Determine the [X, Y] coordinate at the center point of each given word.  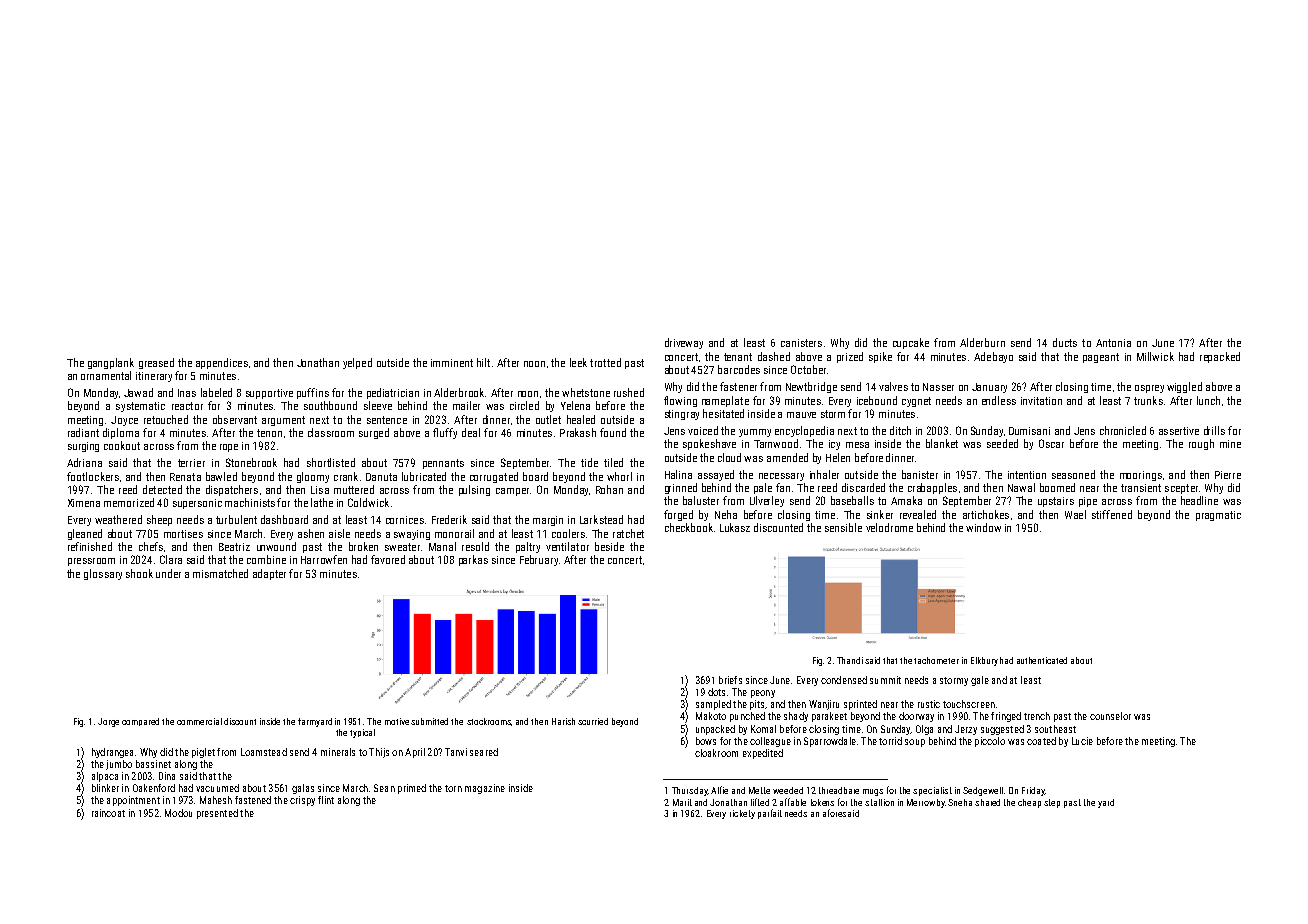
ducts [1065, 342]
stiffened [1112, 514]
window [983, 527]
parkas [473, 560]
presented [217, 814]
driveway [684, 343]
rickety [742, 814]
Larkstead [601, 519]
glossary [103, 574]
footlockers [93, 476]
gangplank [111, 363]
